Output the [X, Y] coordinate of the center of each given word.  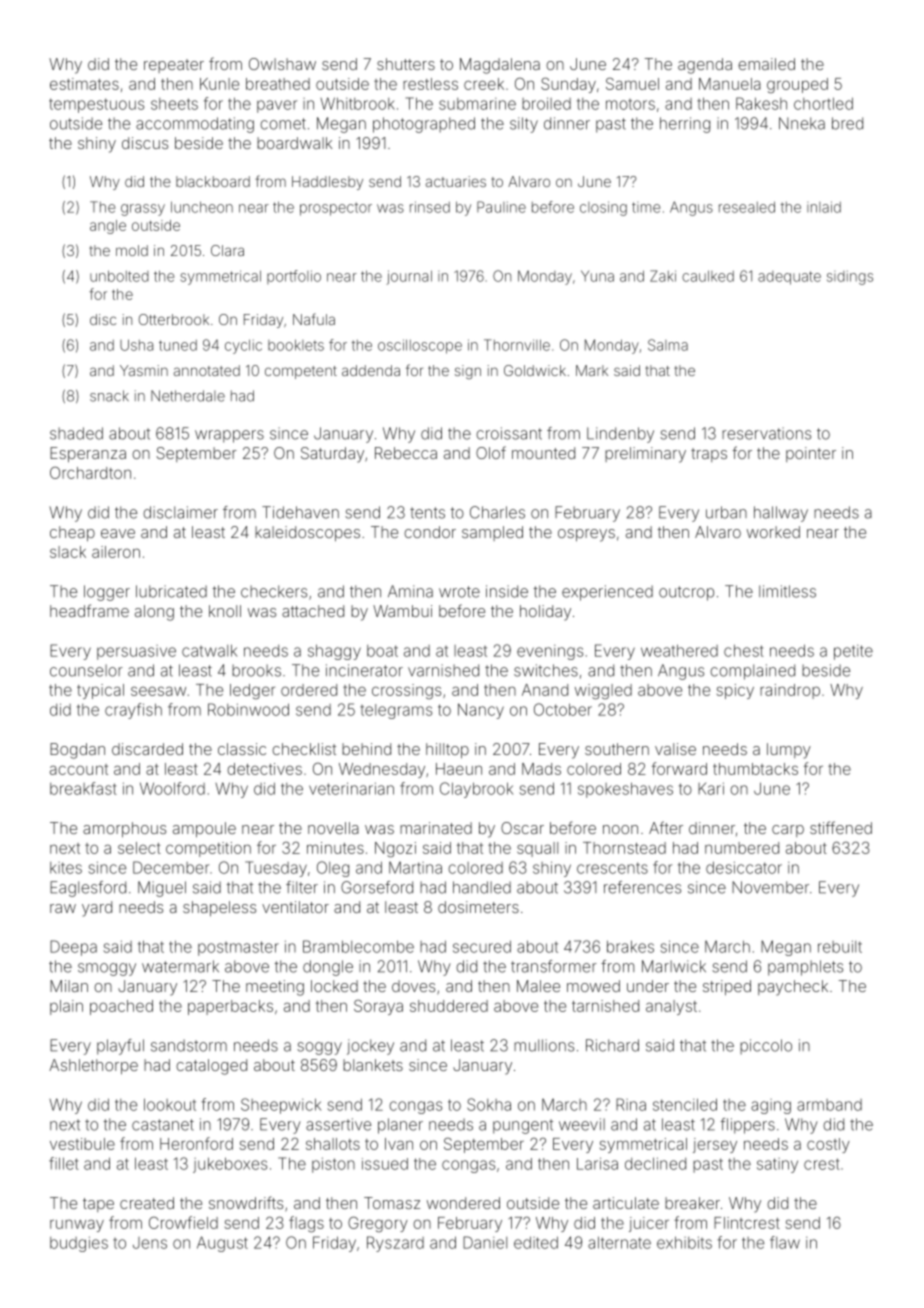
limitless [787, 591]
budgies [79, 1244]
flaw [785, 1242]
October [563, 709]
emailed [766, 64]
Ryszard [395, 1244]
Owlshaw [282, 64]
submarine [477, 104]
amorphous [124, 829]
